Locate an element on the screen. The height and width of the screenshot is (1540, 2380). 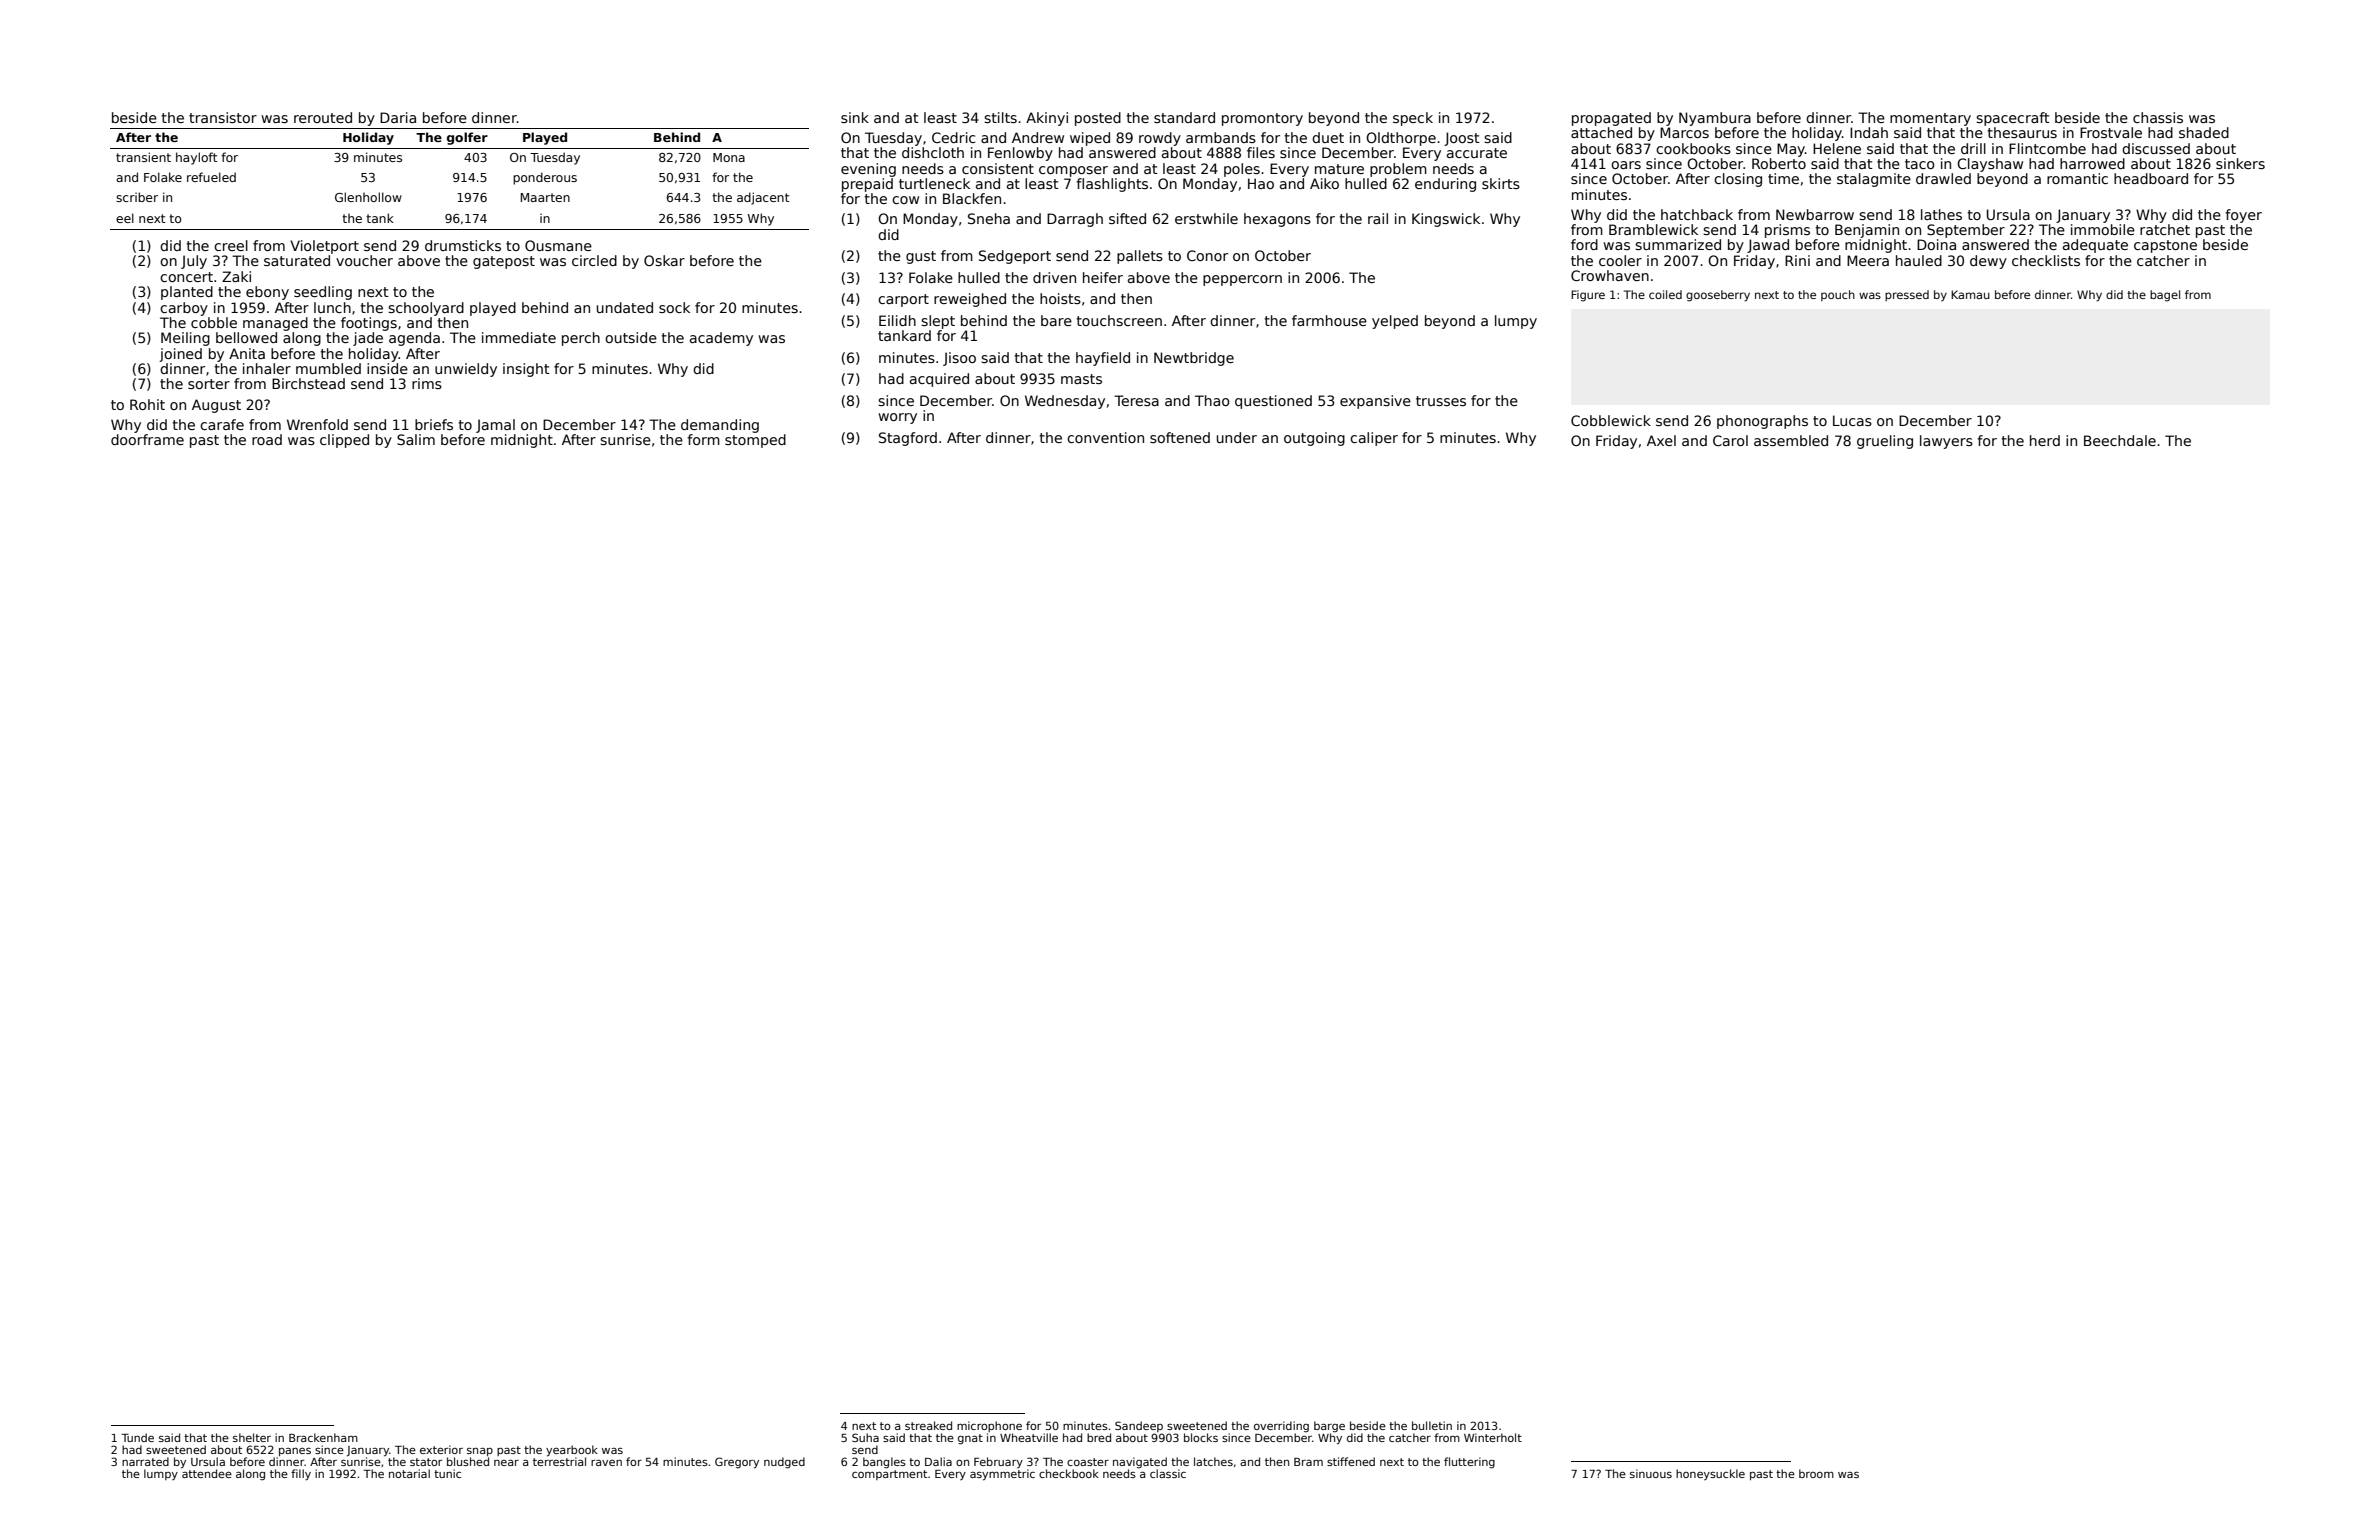
convention is located at coordinates (1105, 437).
